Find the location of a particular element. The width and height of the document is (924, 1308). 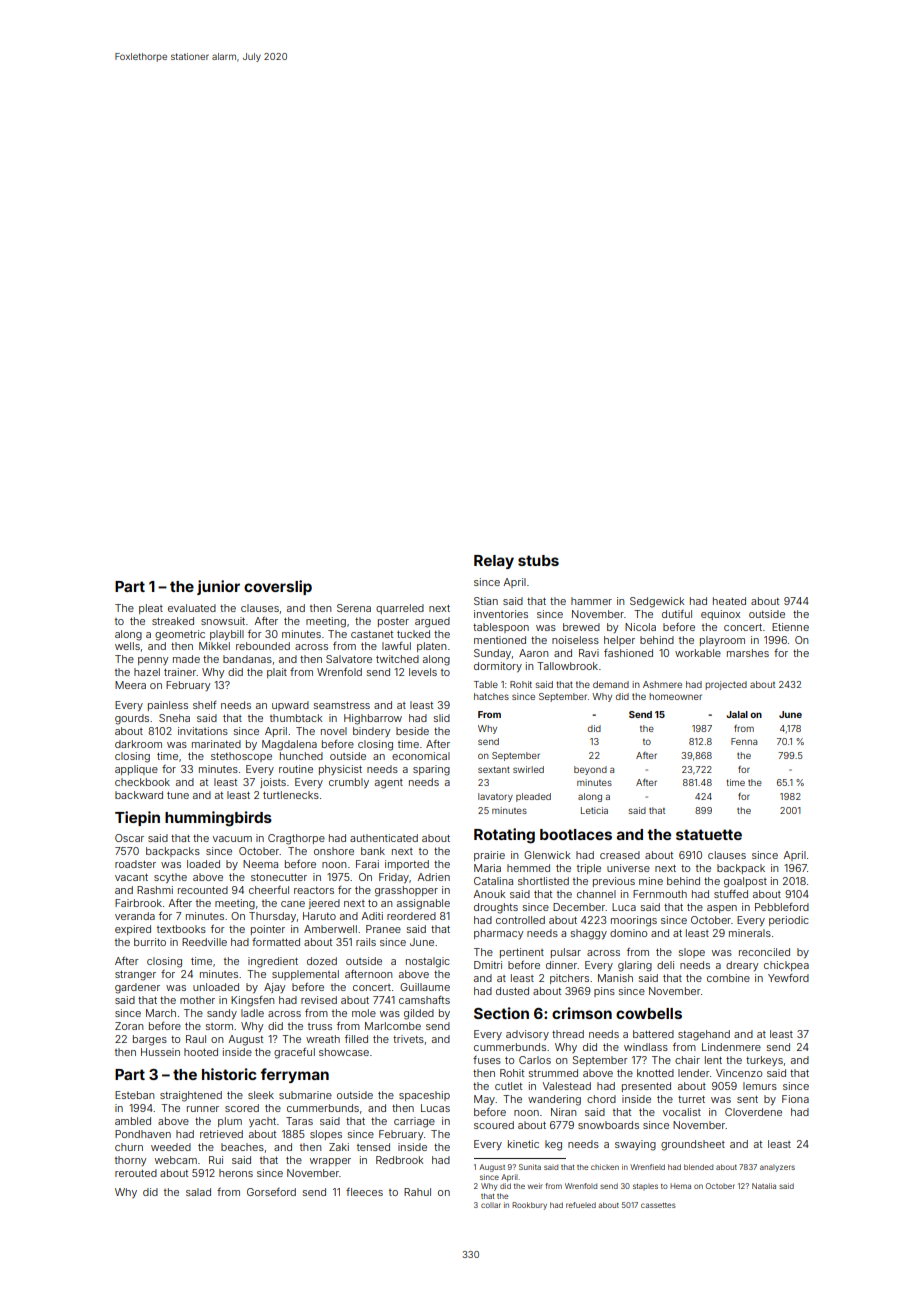

hazel is located at coordinates (147, 672).
